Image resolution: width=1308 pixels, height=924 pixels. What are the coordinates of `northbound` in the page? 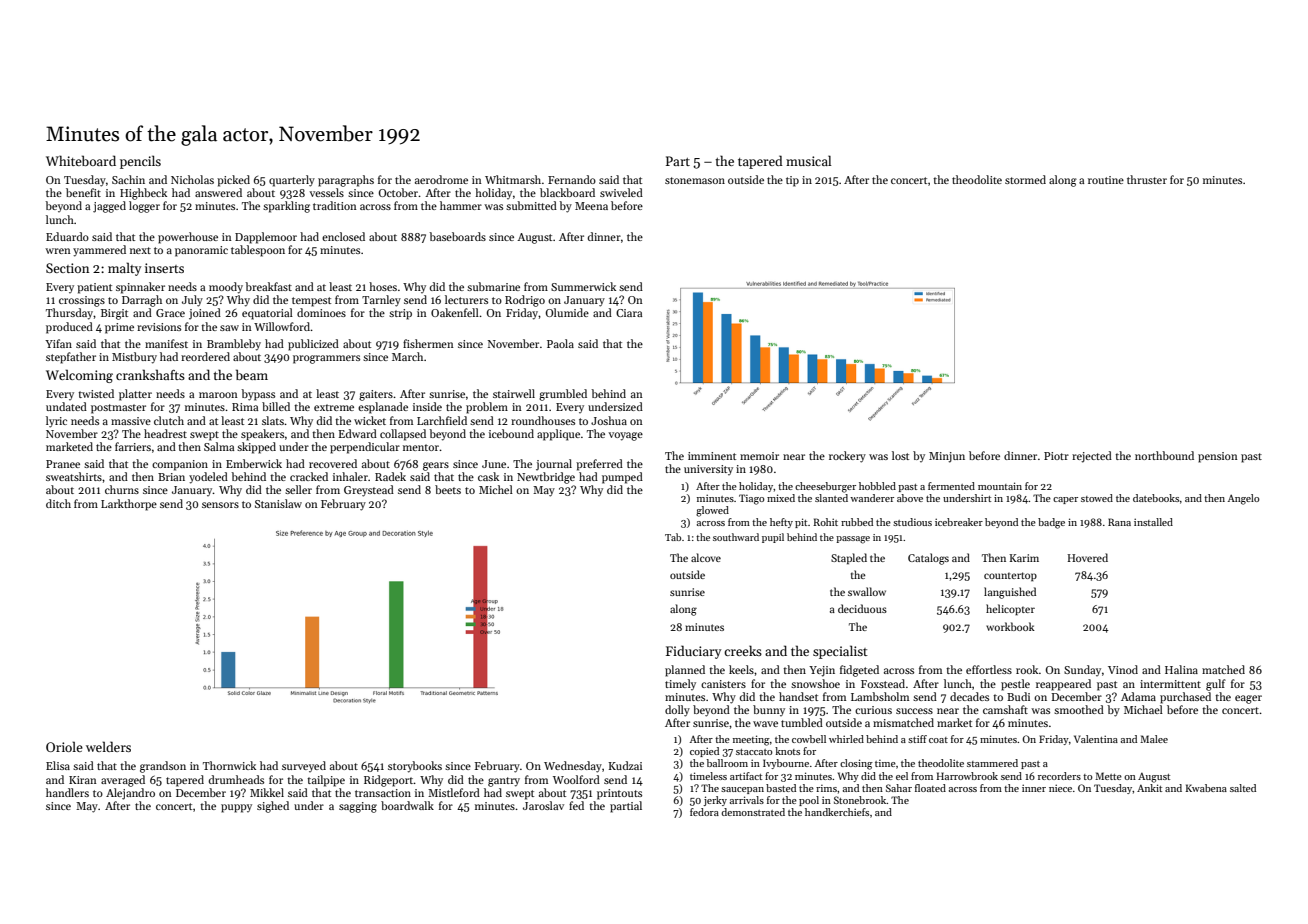 It's located at (1164, 455).
